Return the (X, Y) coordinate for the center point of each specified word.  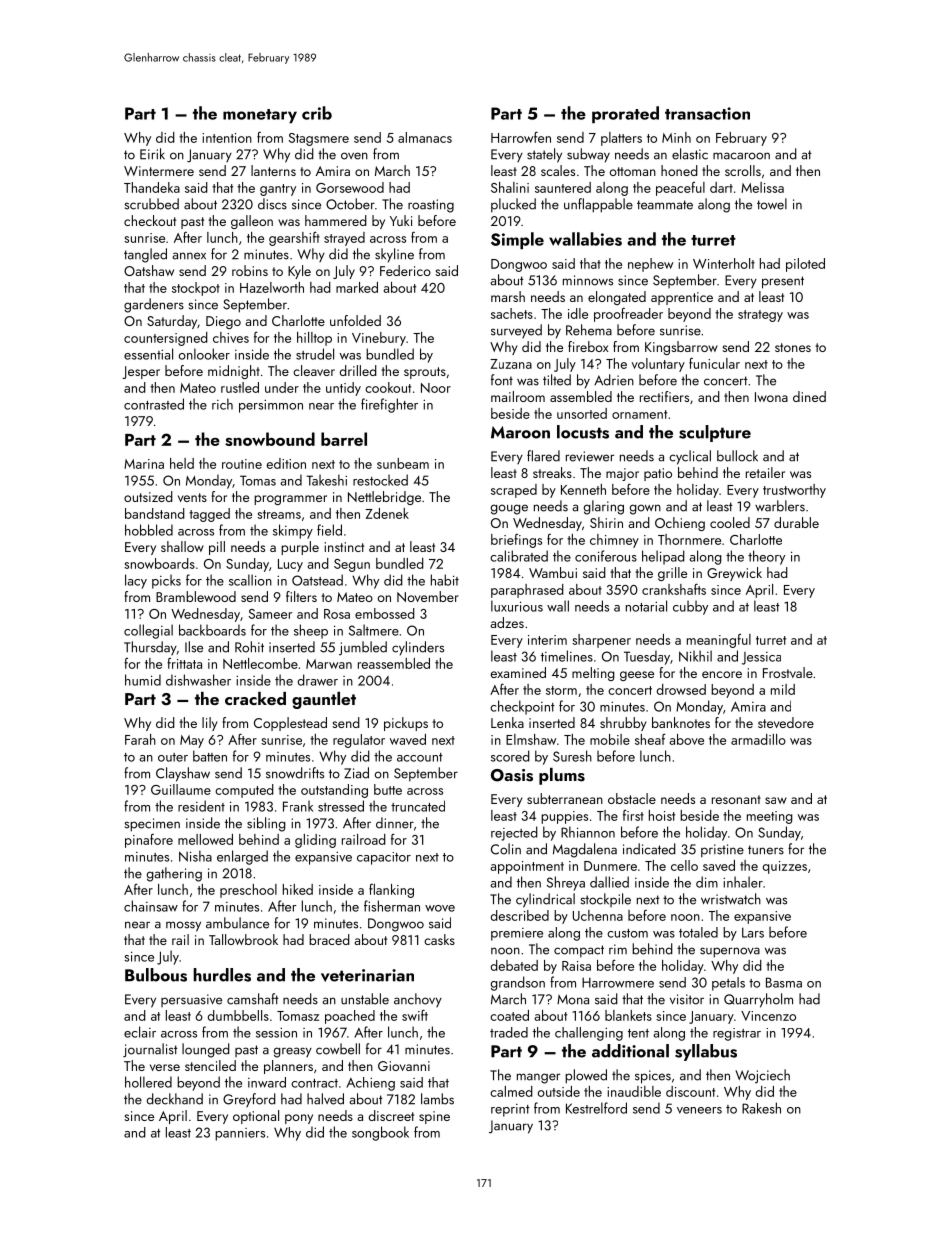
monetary (260, 116)
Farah (140, 739)
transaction (707, 113)
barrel (344, 439)
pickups (406, 724)
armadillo (758, 739)
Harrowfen (521, 137)
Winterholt (724, 263)
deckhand (175, 1099)
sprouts (425, 373)
